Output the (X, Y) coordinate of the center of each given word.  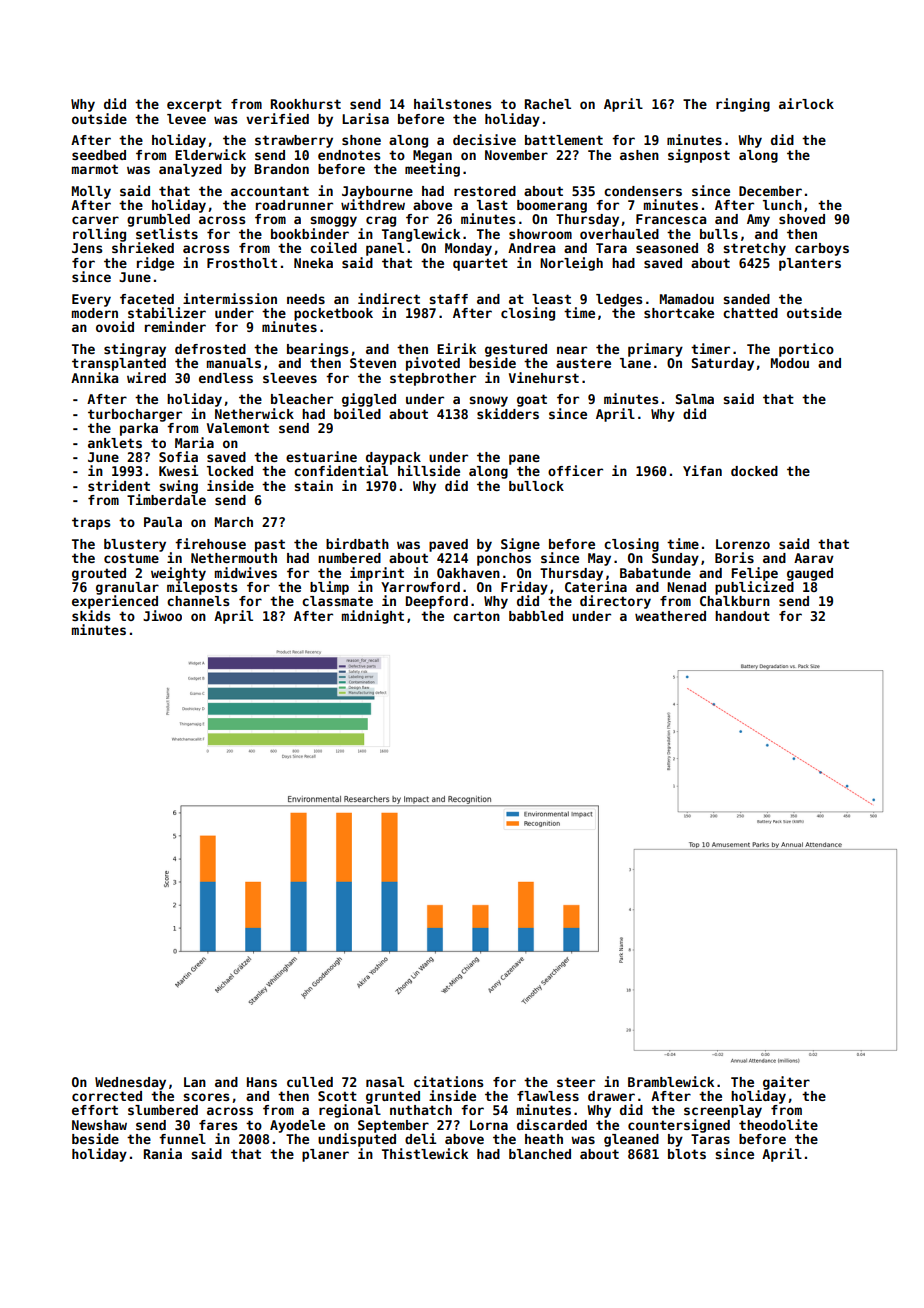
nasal (385, 1082)
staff (448, 299)
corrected (107, 1096)
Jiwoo (162, 615)
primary (655, 350)
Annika (94, 377)
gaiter (786, 1083)
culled (310, 1082)
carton (476, 616)
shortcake (679, 313)
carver (95, 220)
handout (742, 616)
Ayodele (297, 1126)
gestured (516, 350)
